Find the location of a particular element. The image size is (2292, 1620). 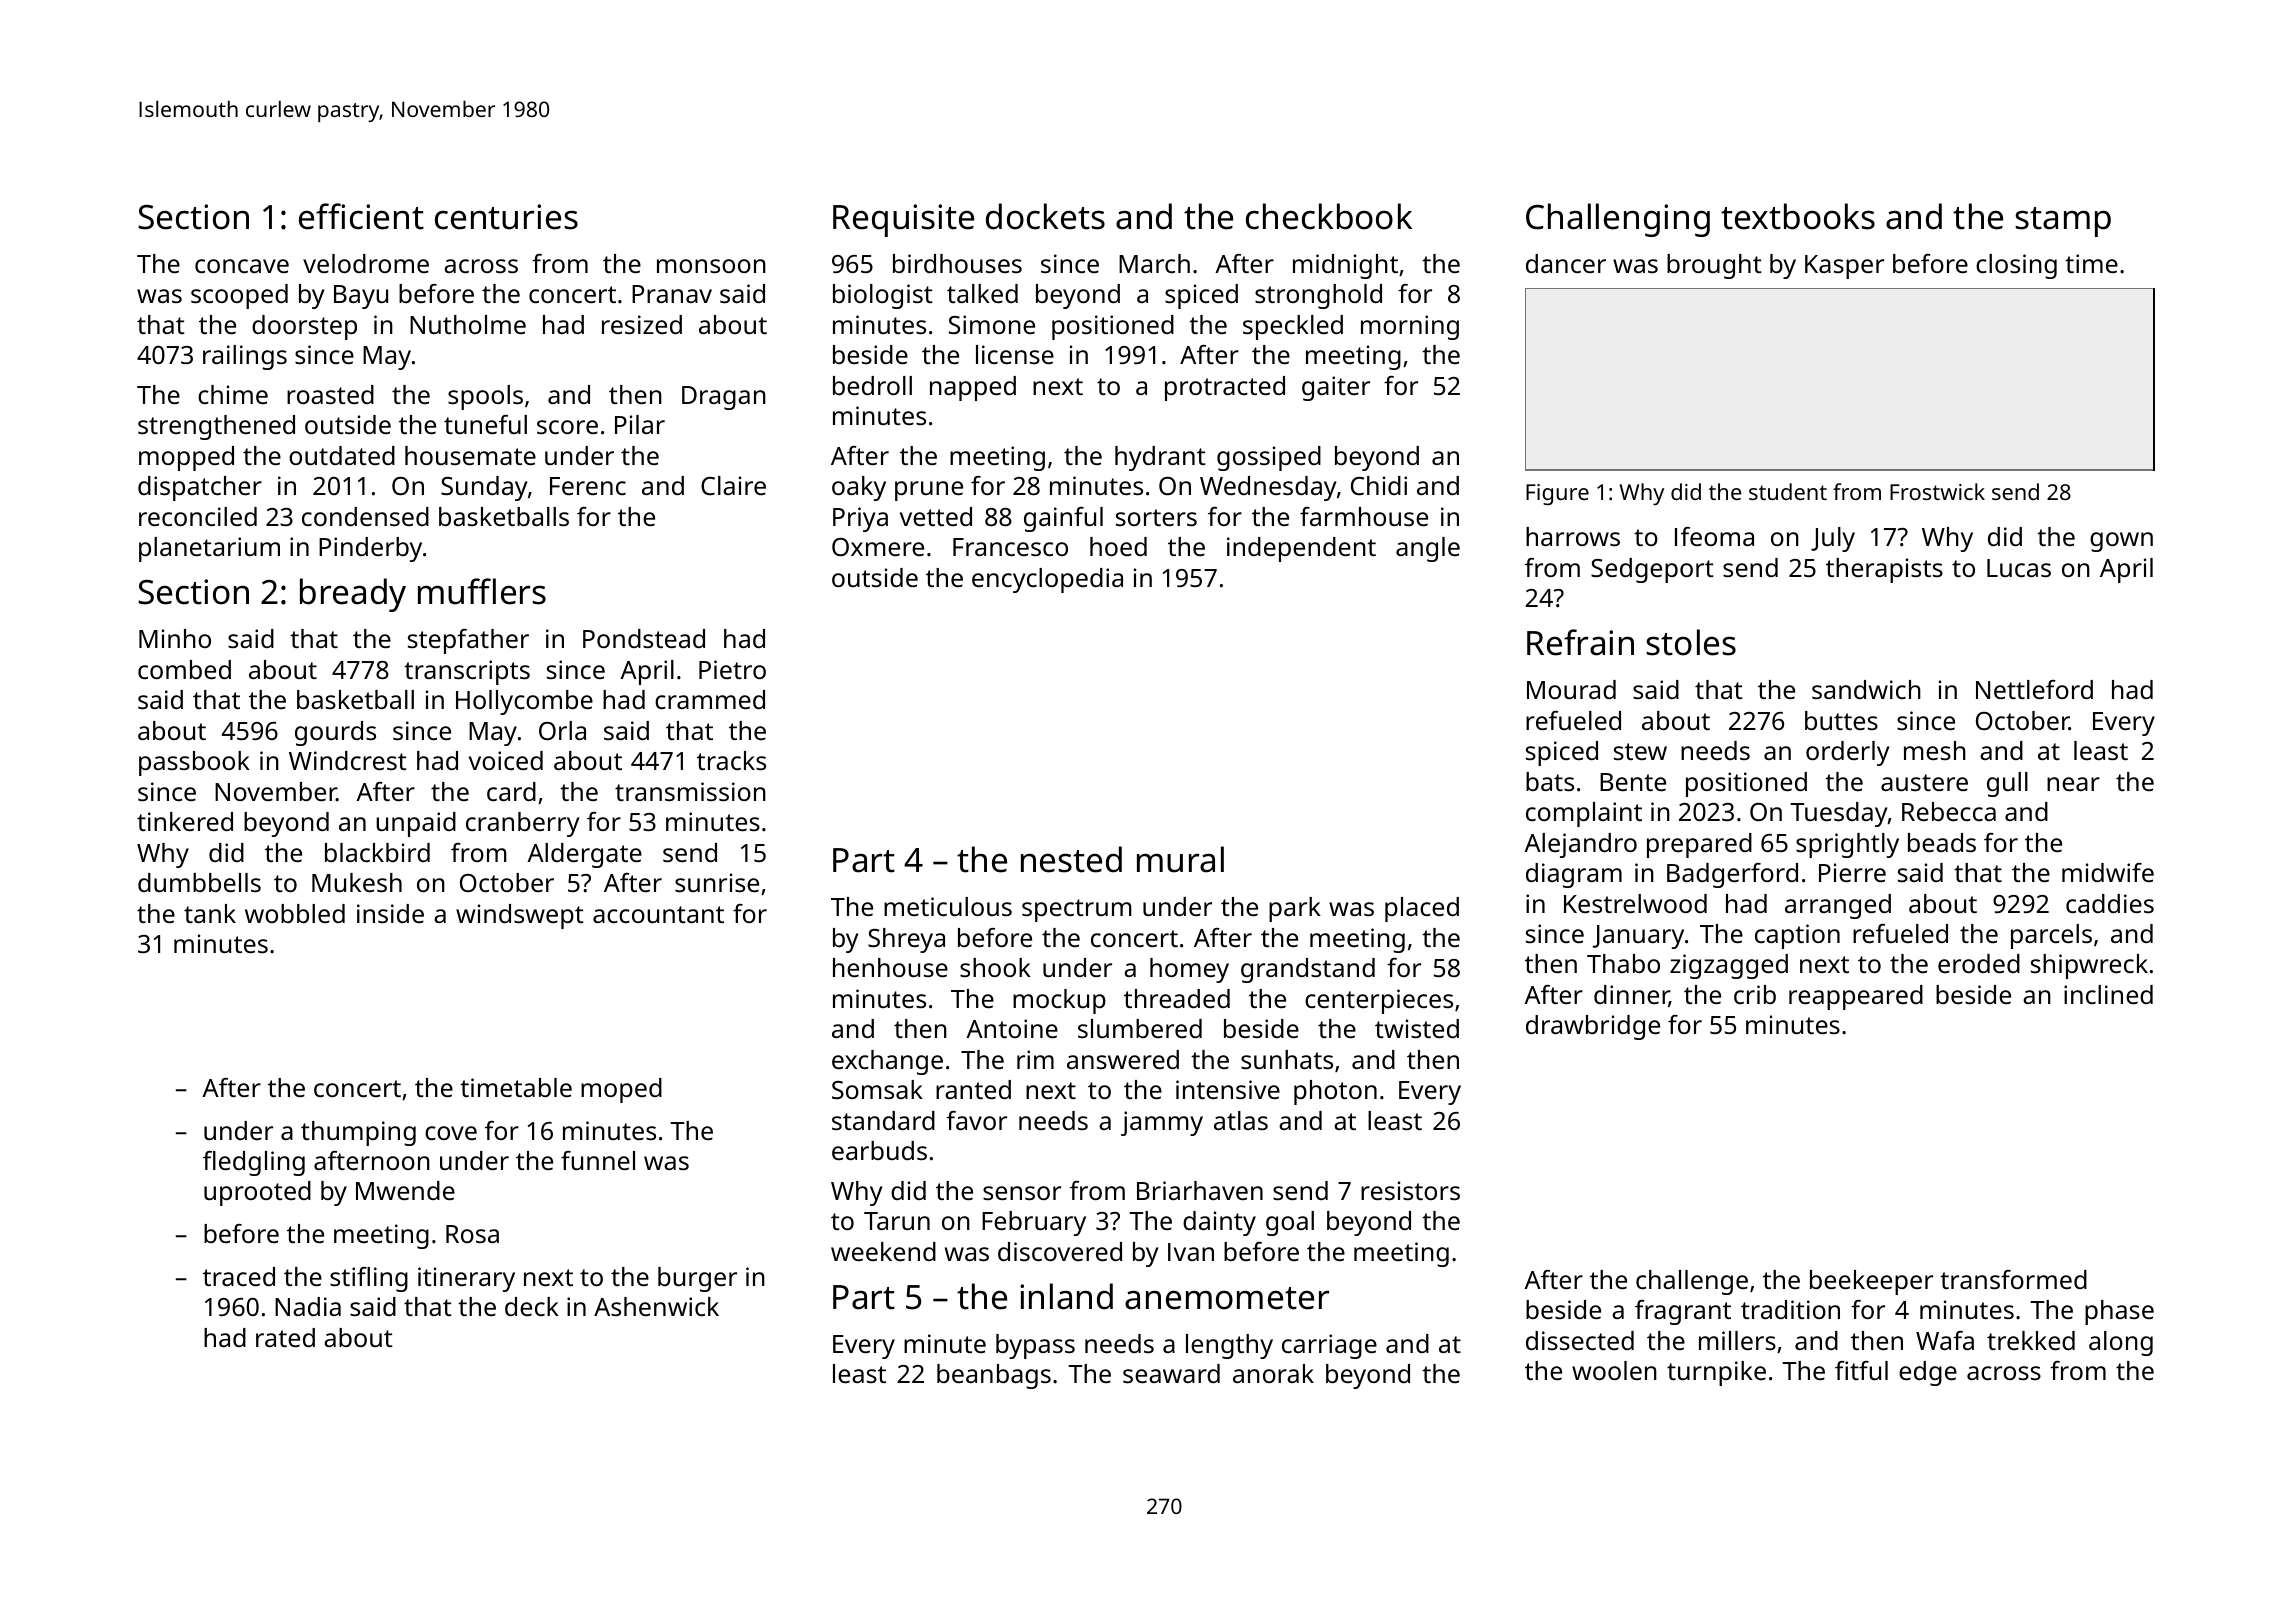

Wednesday is located at coordinates (1268, 488).
